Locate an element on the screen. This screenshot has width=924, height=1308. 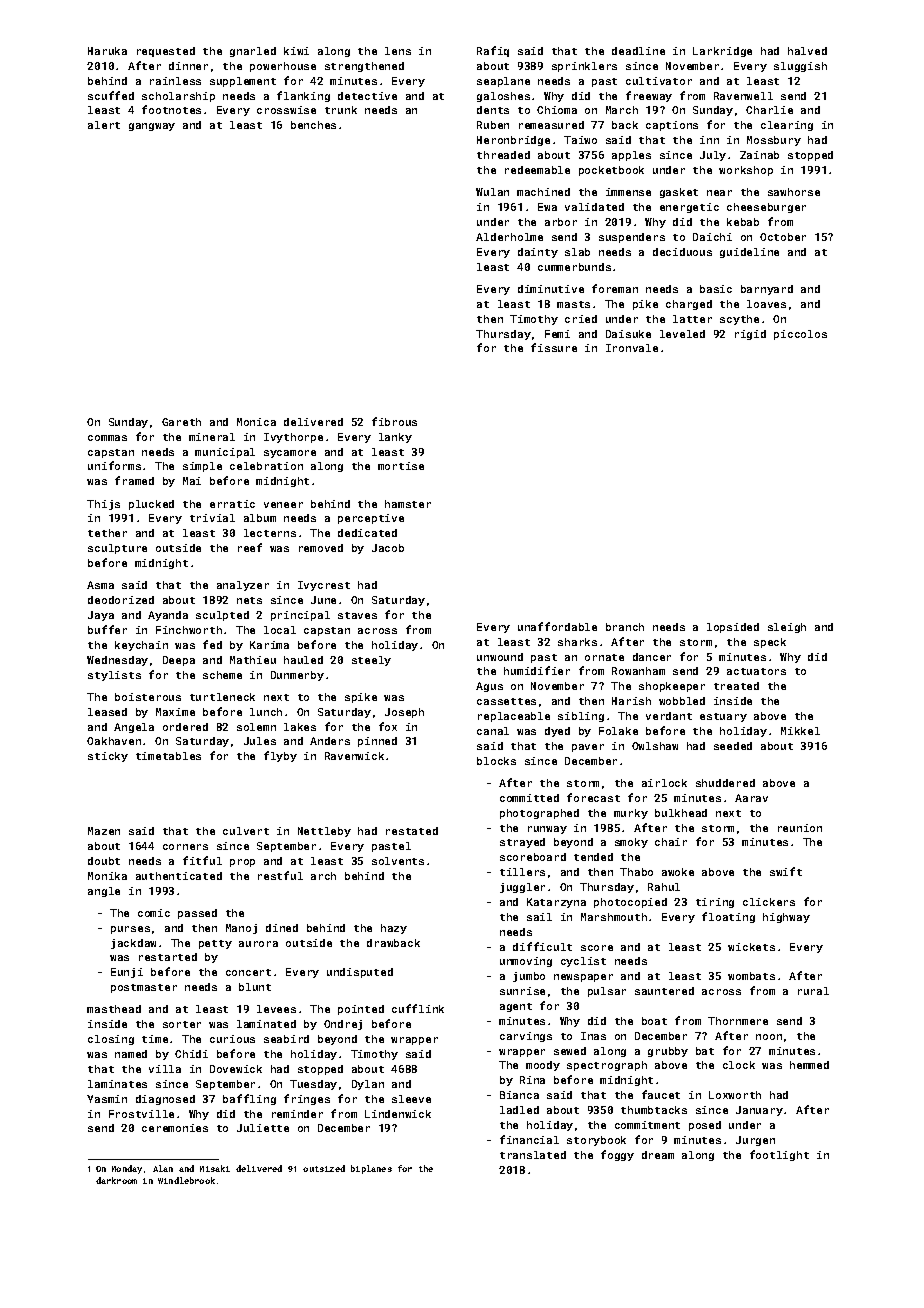
Mikkel is located at coordinates (800, 731).
